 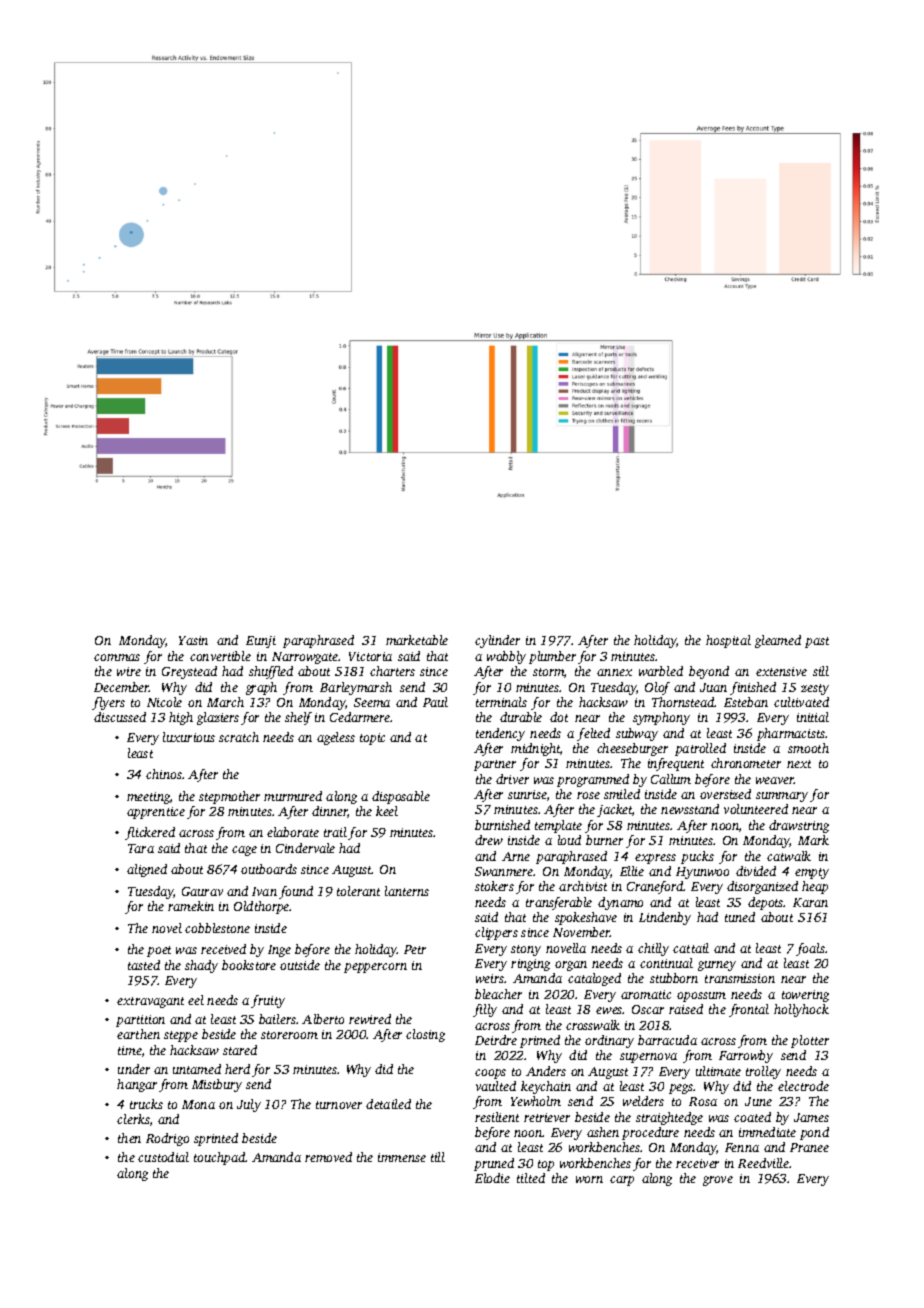 What do you see at coordinates (778, 641) in the page?
I see `gleamed` at bounding box center [778, 641].
